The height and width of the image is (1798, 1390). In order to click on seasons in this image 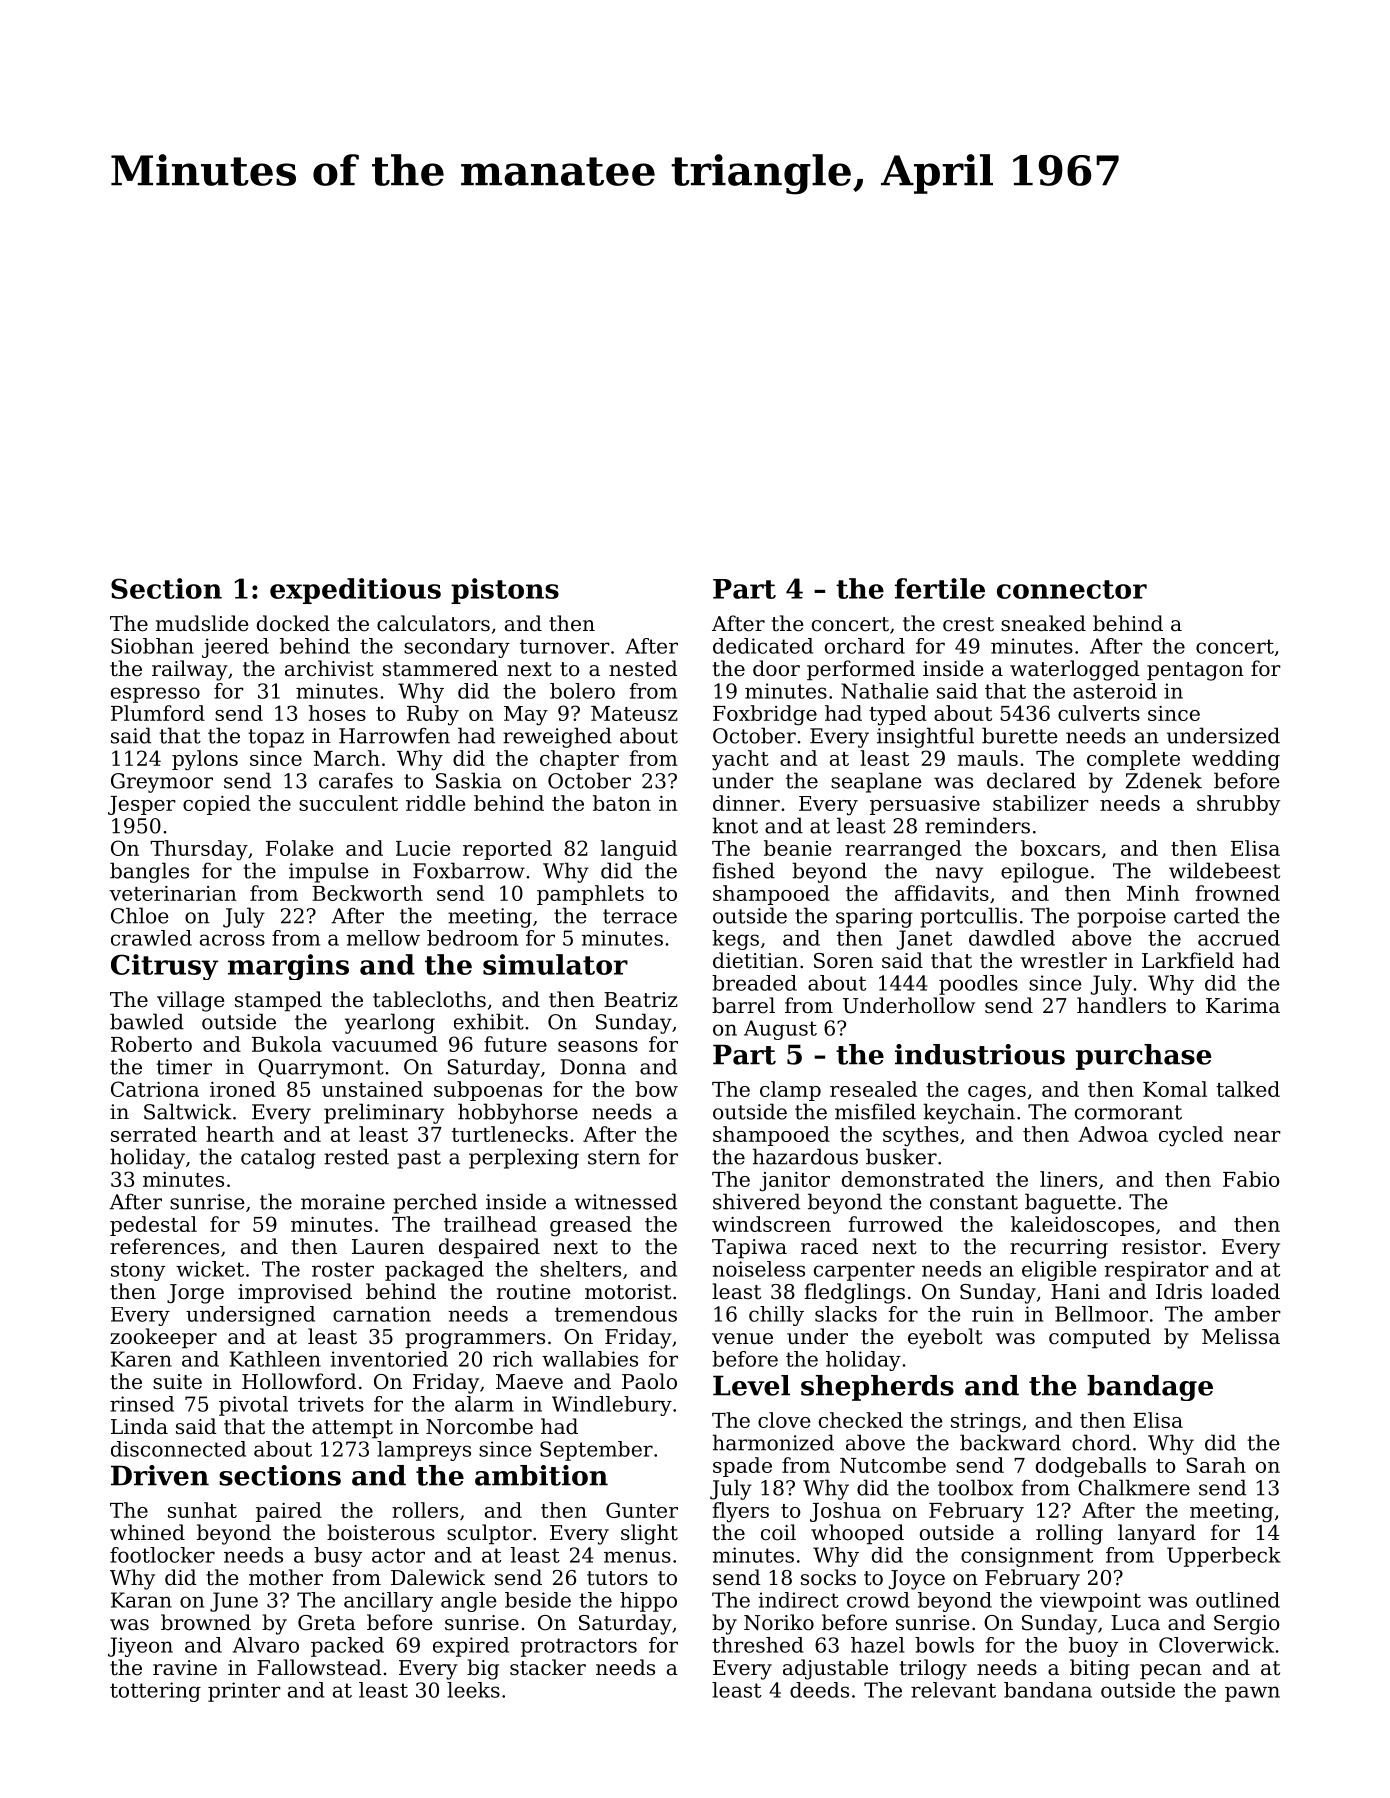, I will do `click(598, 1046)`.
